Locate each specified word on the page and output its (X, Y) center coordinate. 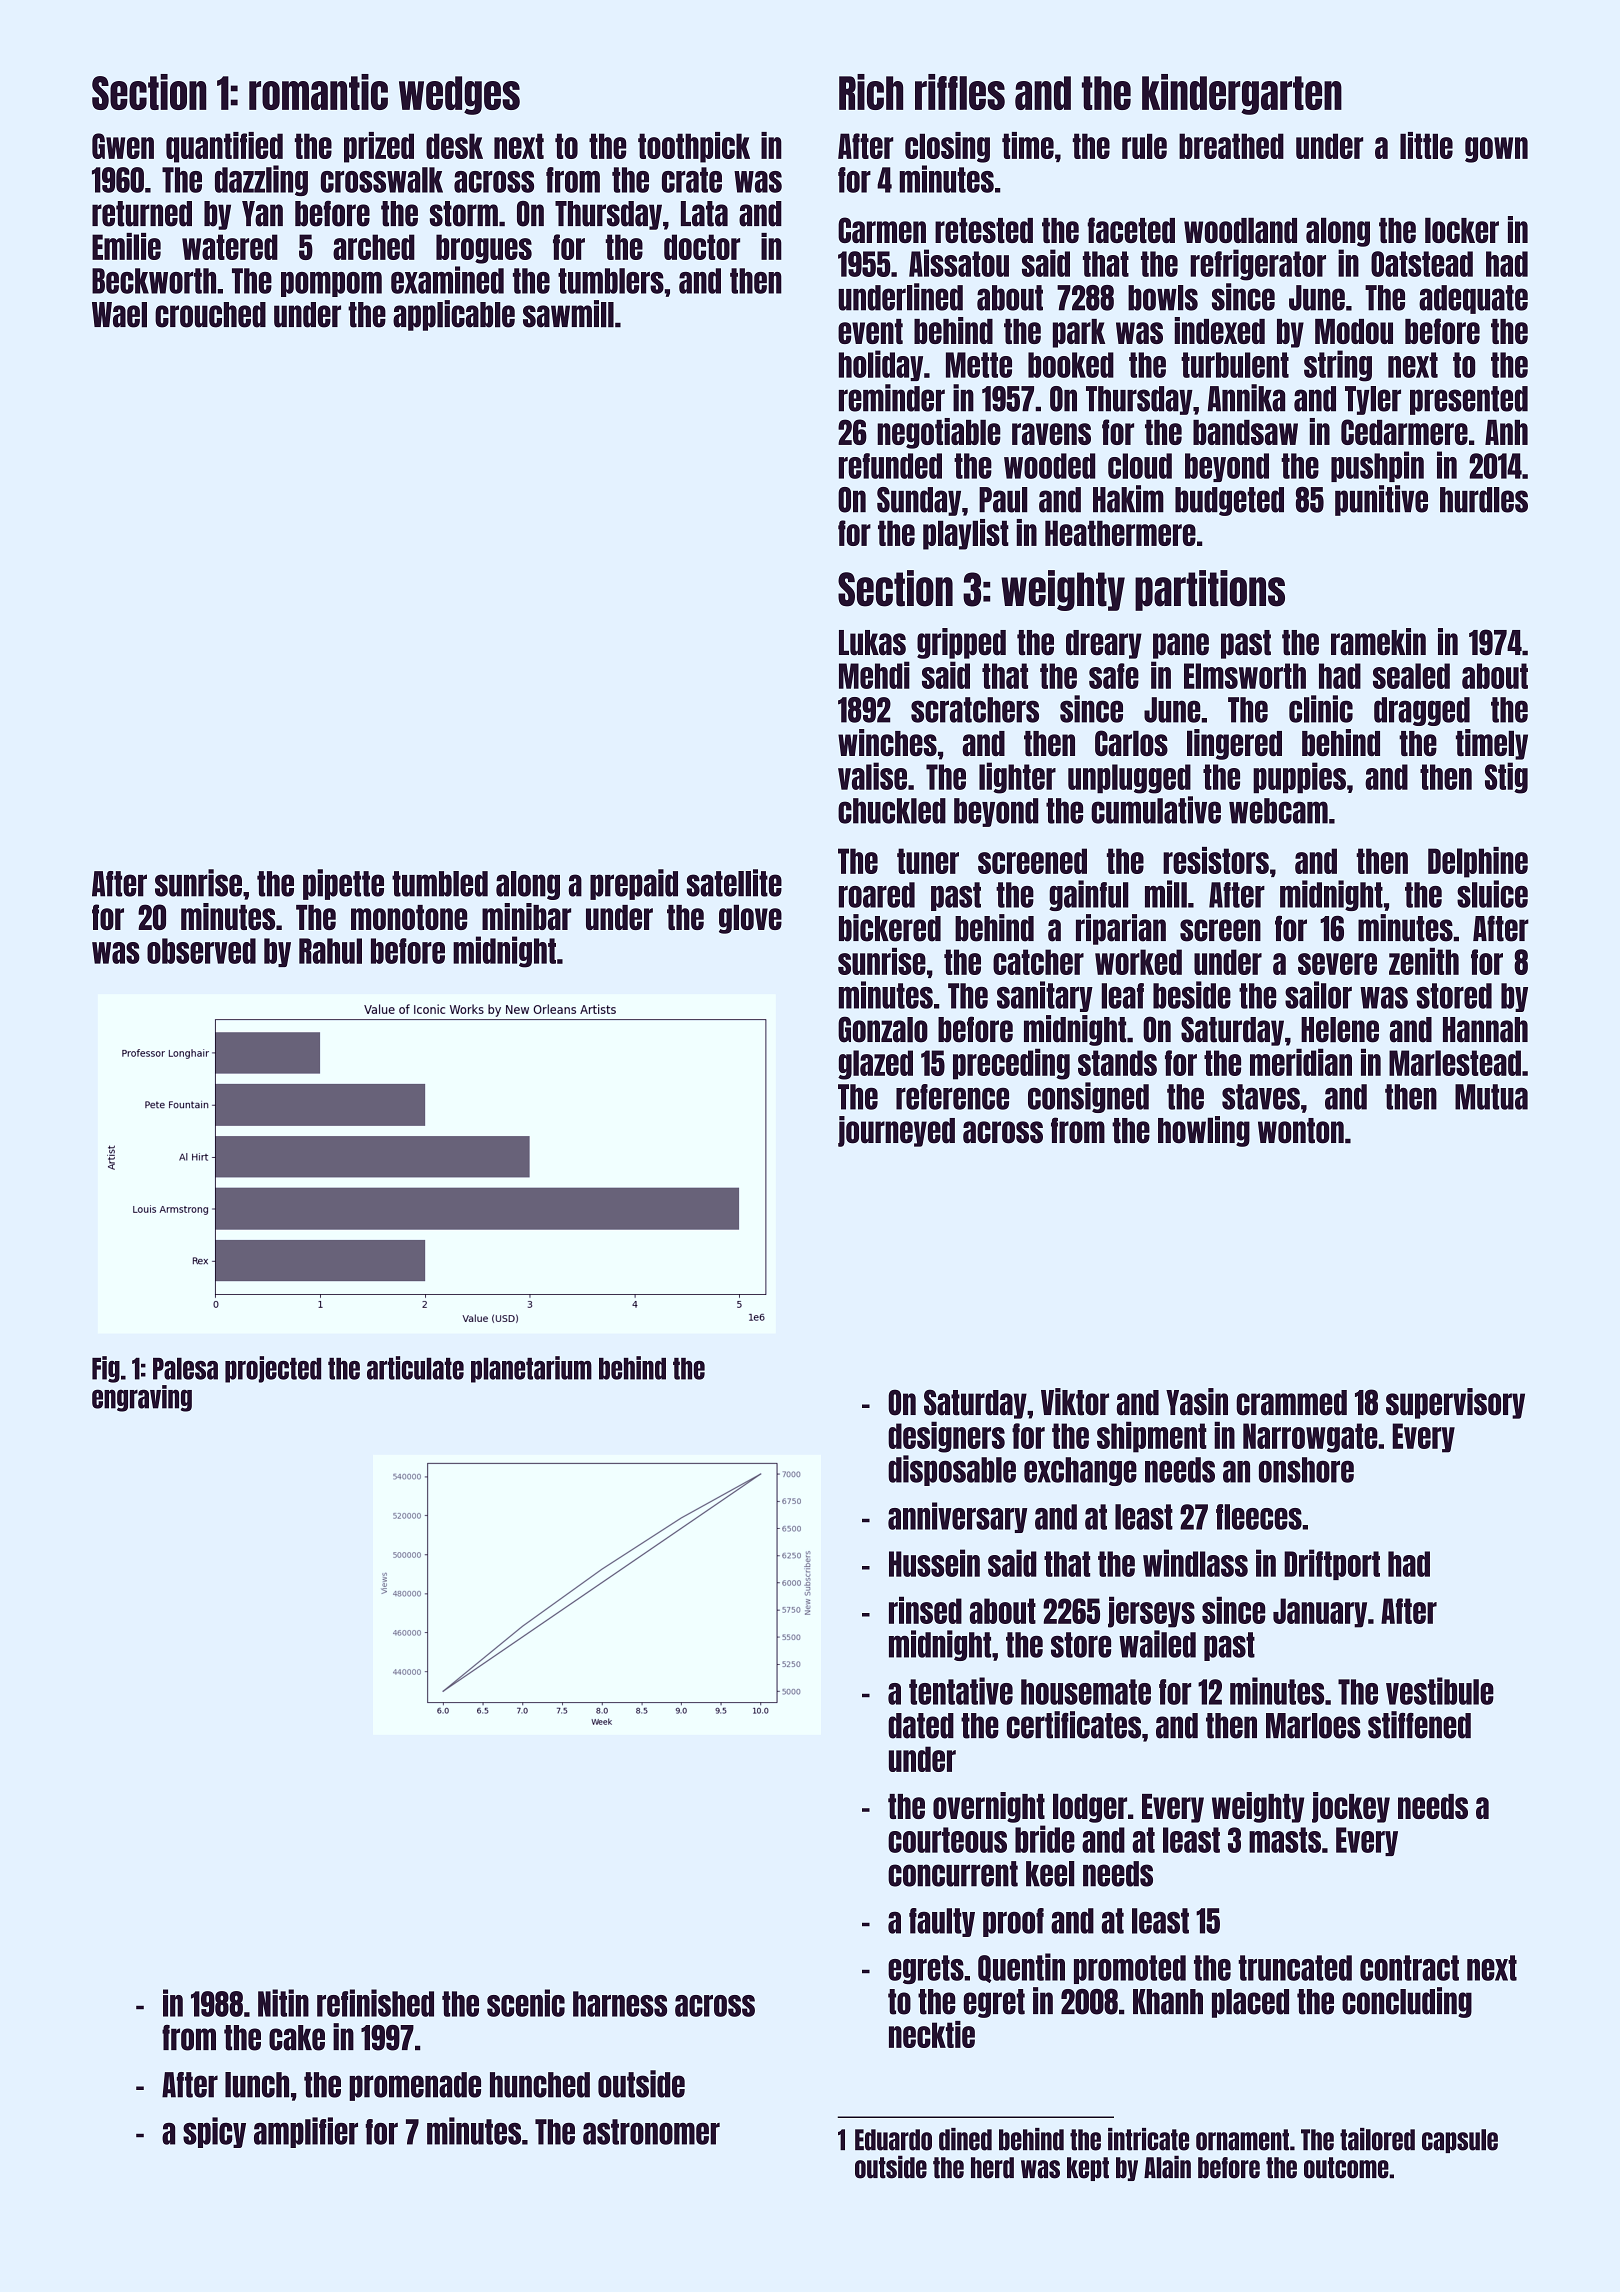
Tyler (1373, 400)
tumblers (611, 281)
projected (273, 1369)
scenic (526, 2003)
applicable (454, 315)
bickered (890, 928)
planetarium (531, 1369)
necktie (932, 2034)
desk (454, 146)
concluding (1407, 2002)
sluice (1492, 894)
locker (1462, 230)
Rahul (330, 951)
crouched (210, 315)
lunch (257, 2085)
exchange (1080, 1471)
